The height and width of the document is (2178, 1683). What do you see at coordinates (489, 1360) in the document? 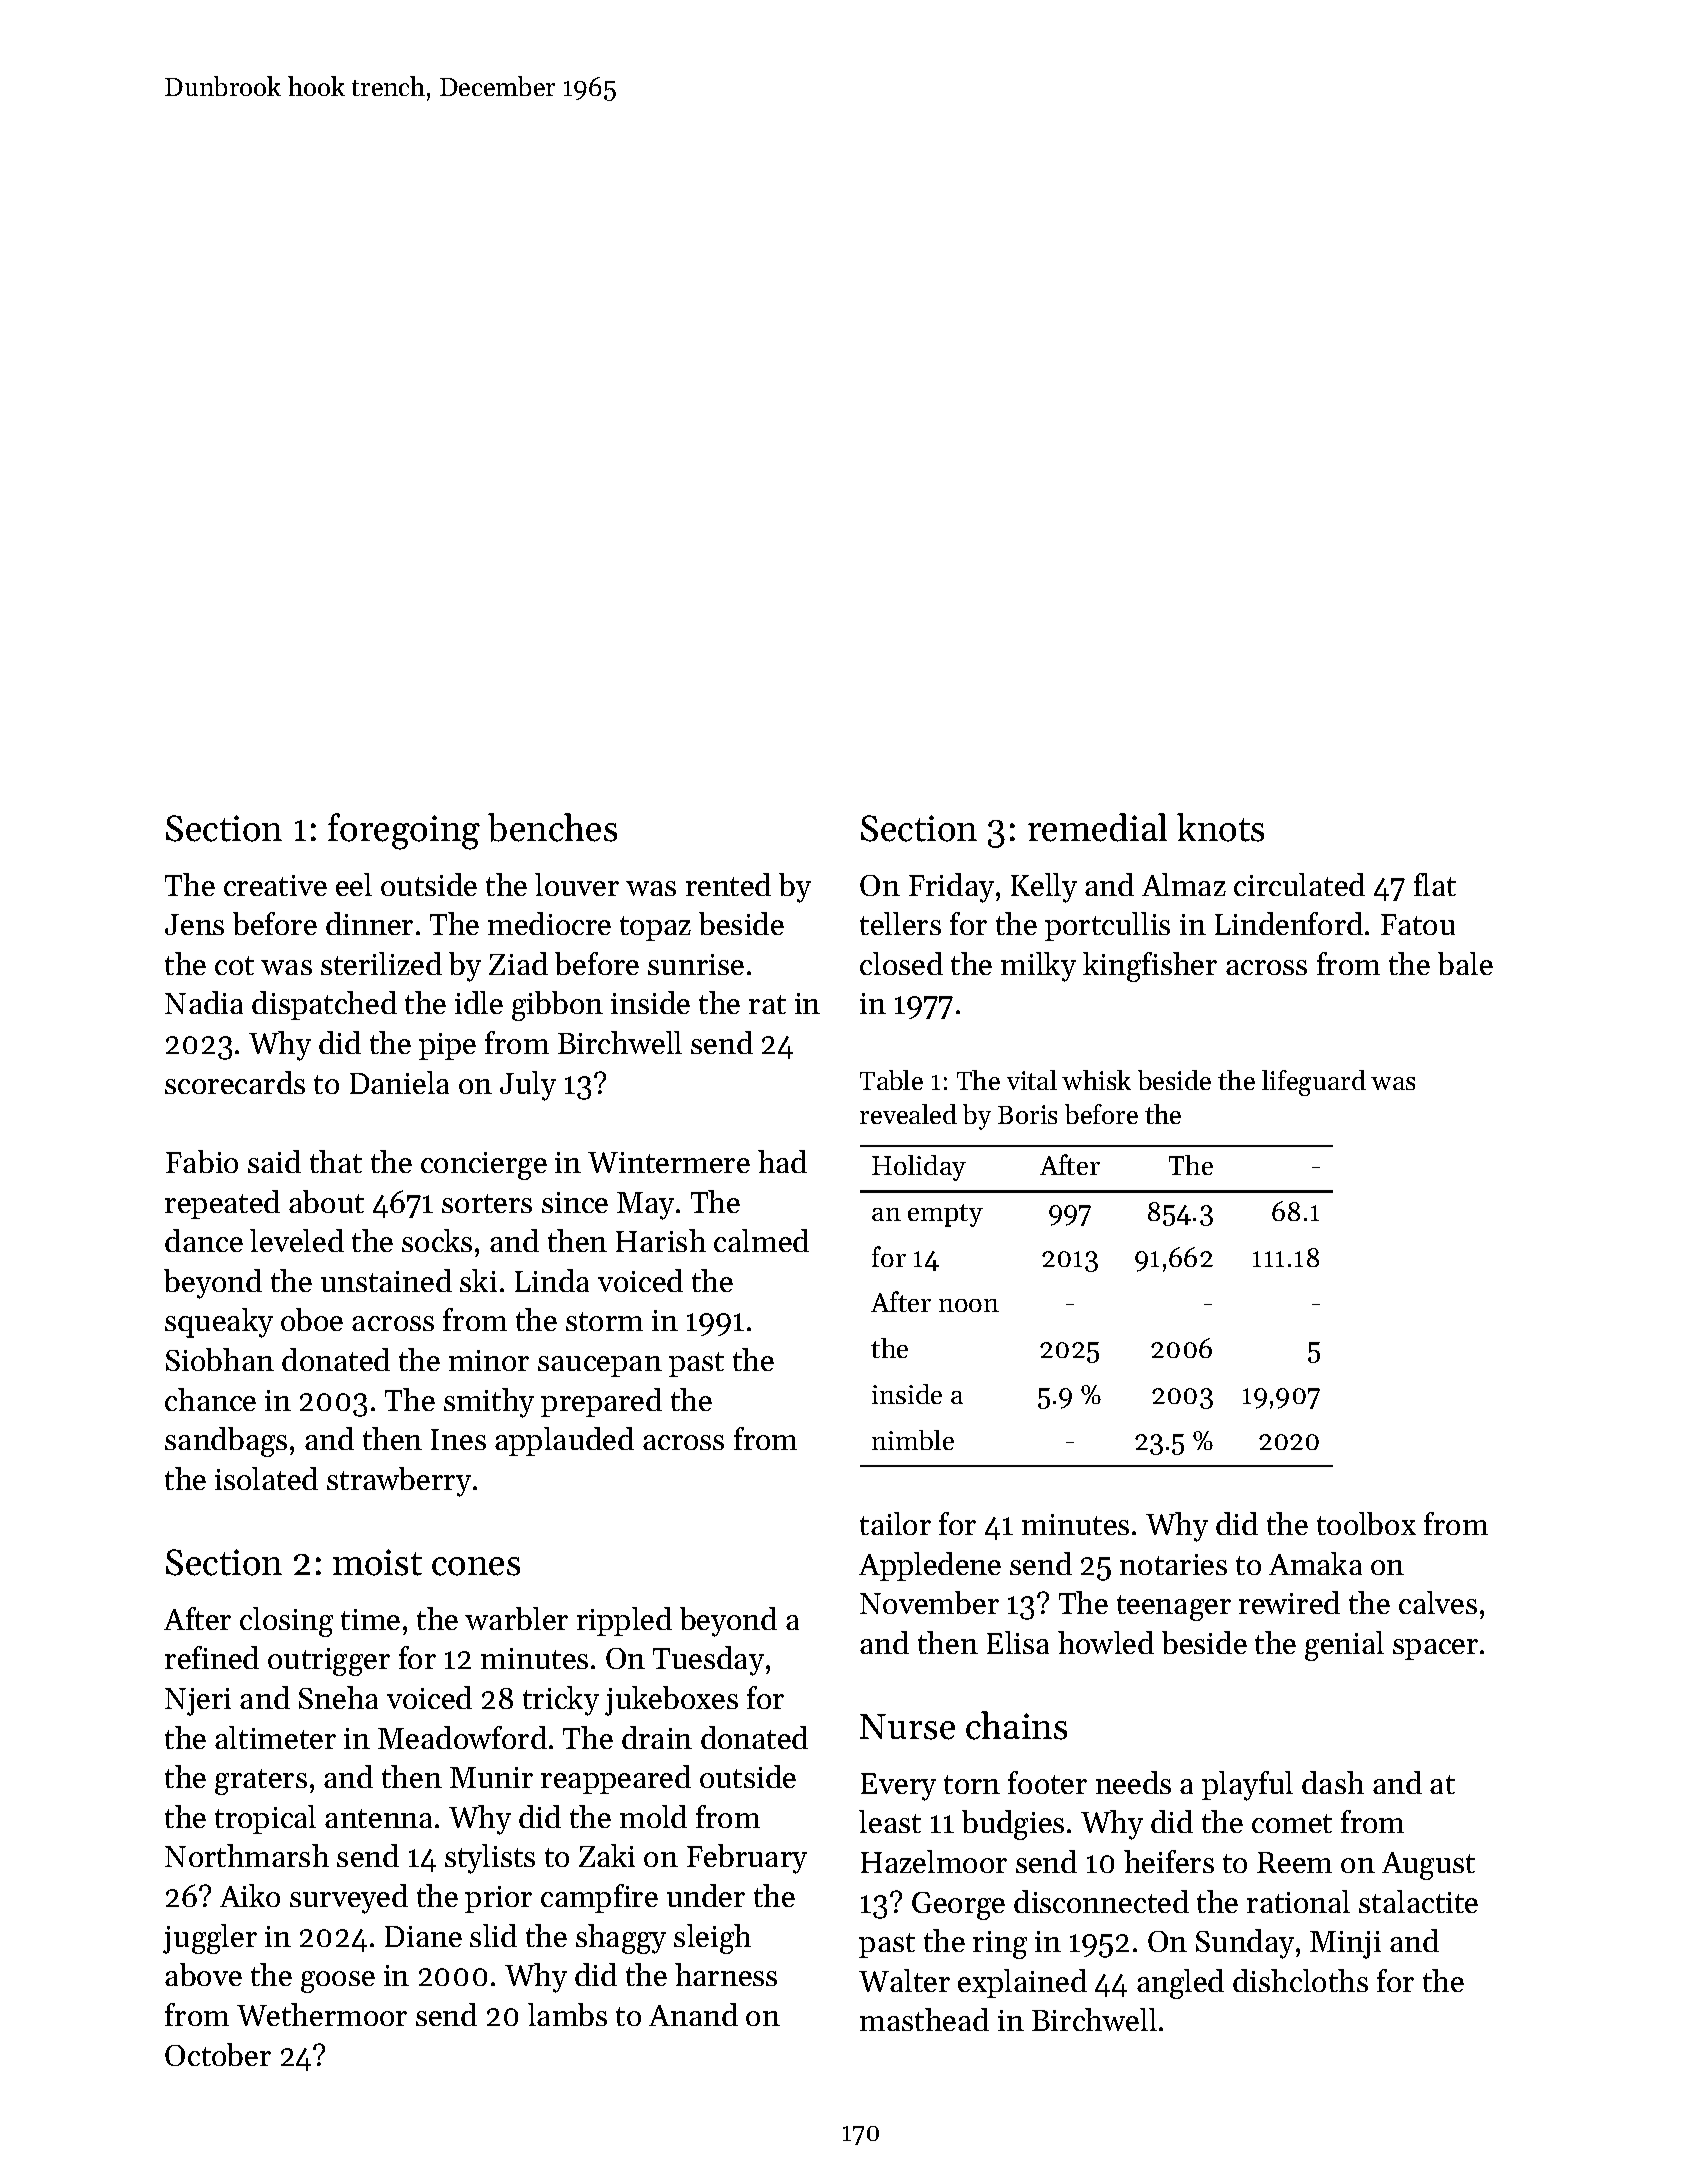
I see `minor` at bounding box center [489, 1360].
